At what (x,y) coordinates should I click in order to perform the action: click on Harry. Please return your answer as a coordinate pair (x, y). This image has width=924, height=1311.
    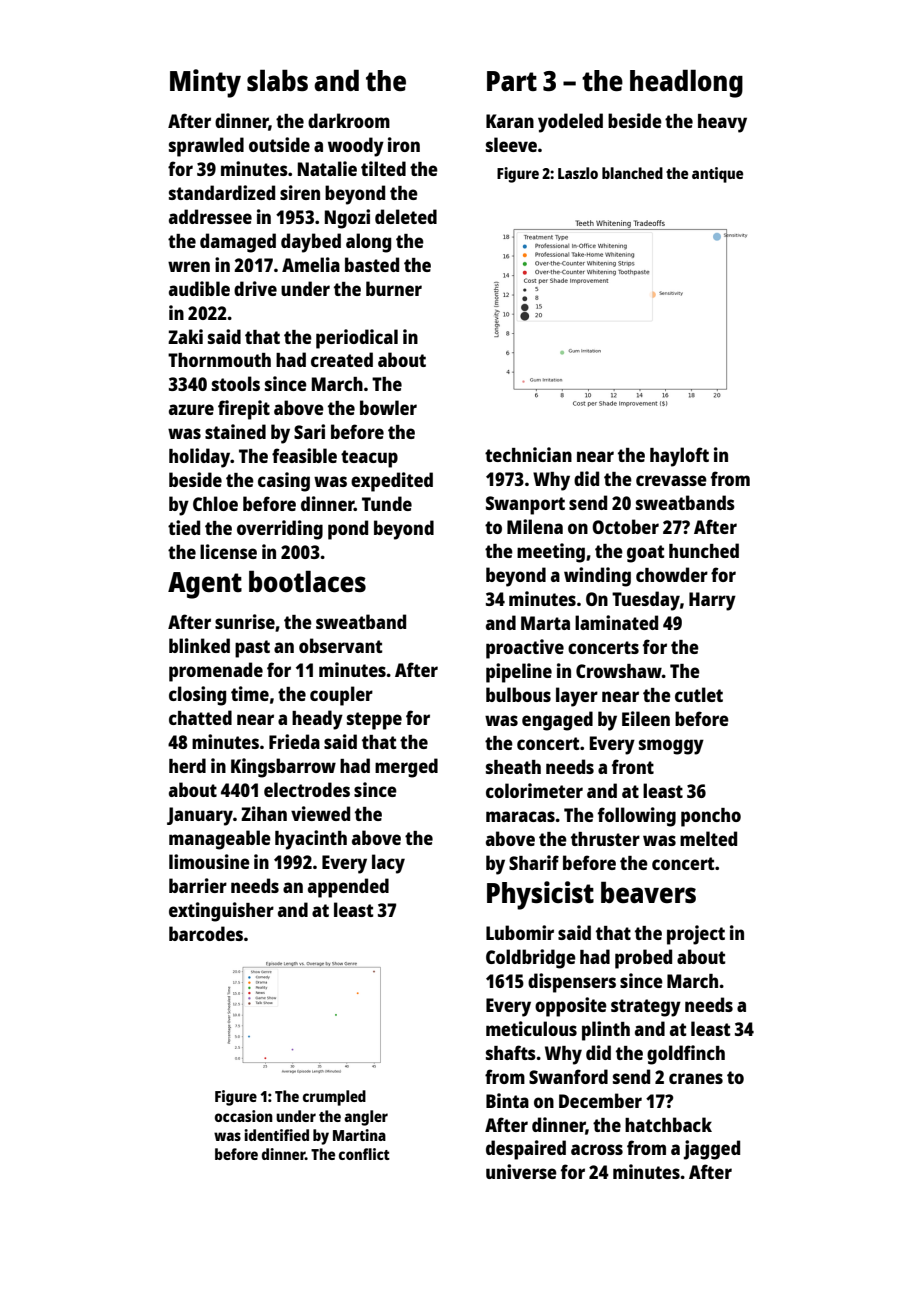
    Looking at the image, I should click on (712, 601).
